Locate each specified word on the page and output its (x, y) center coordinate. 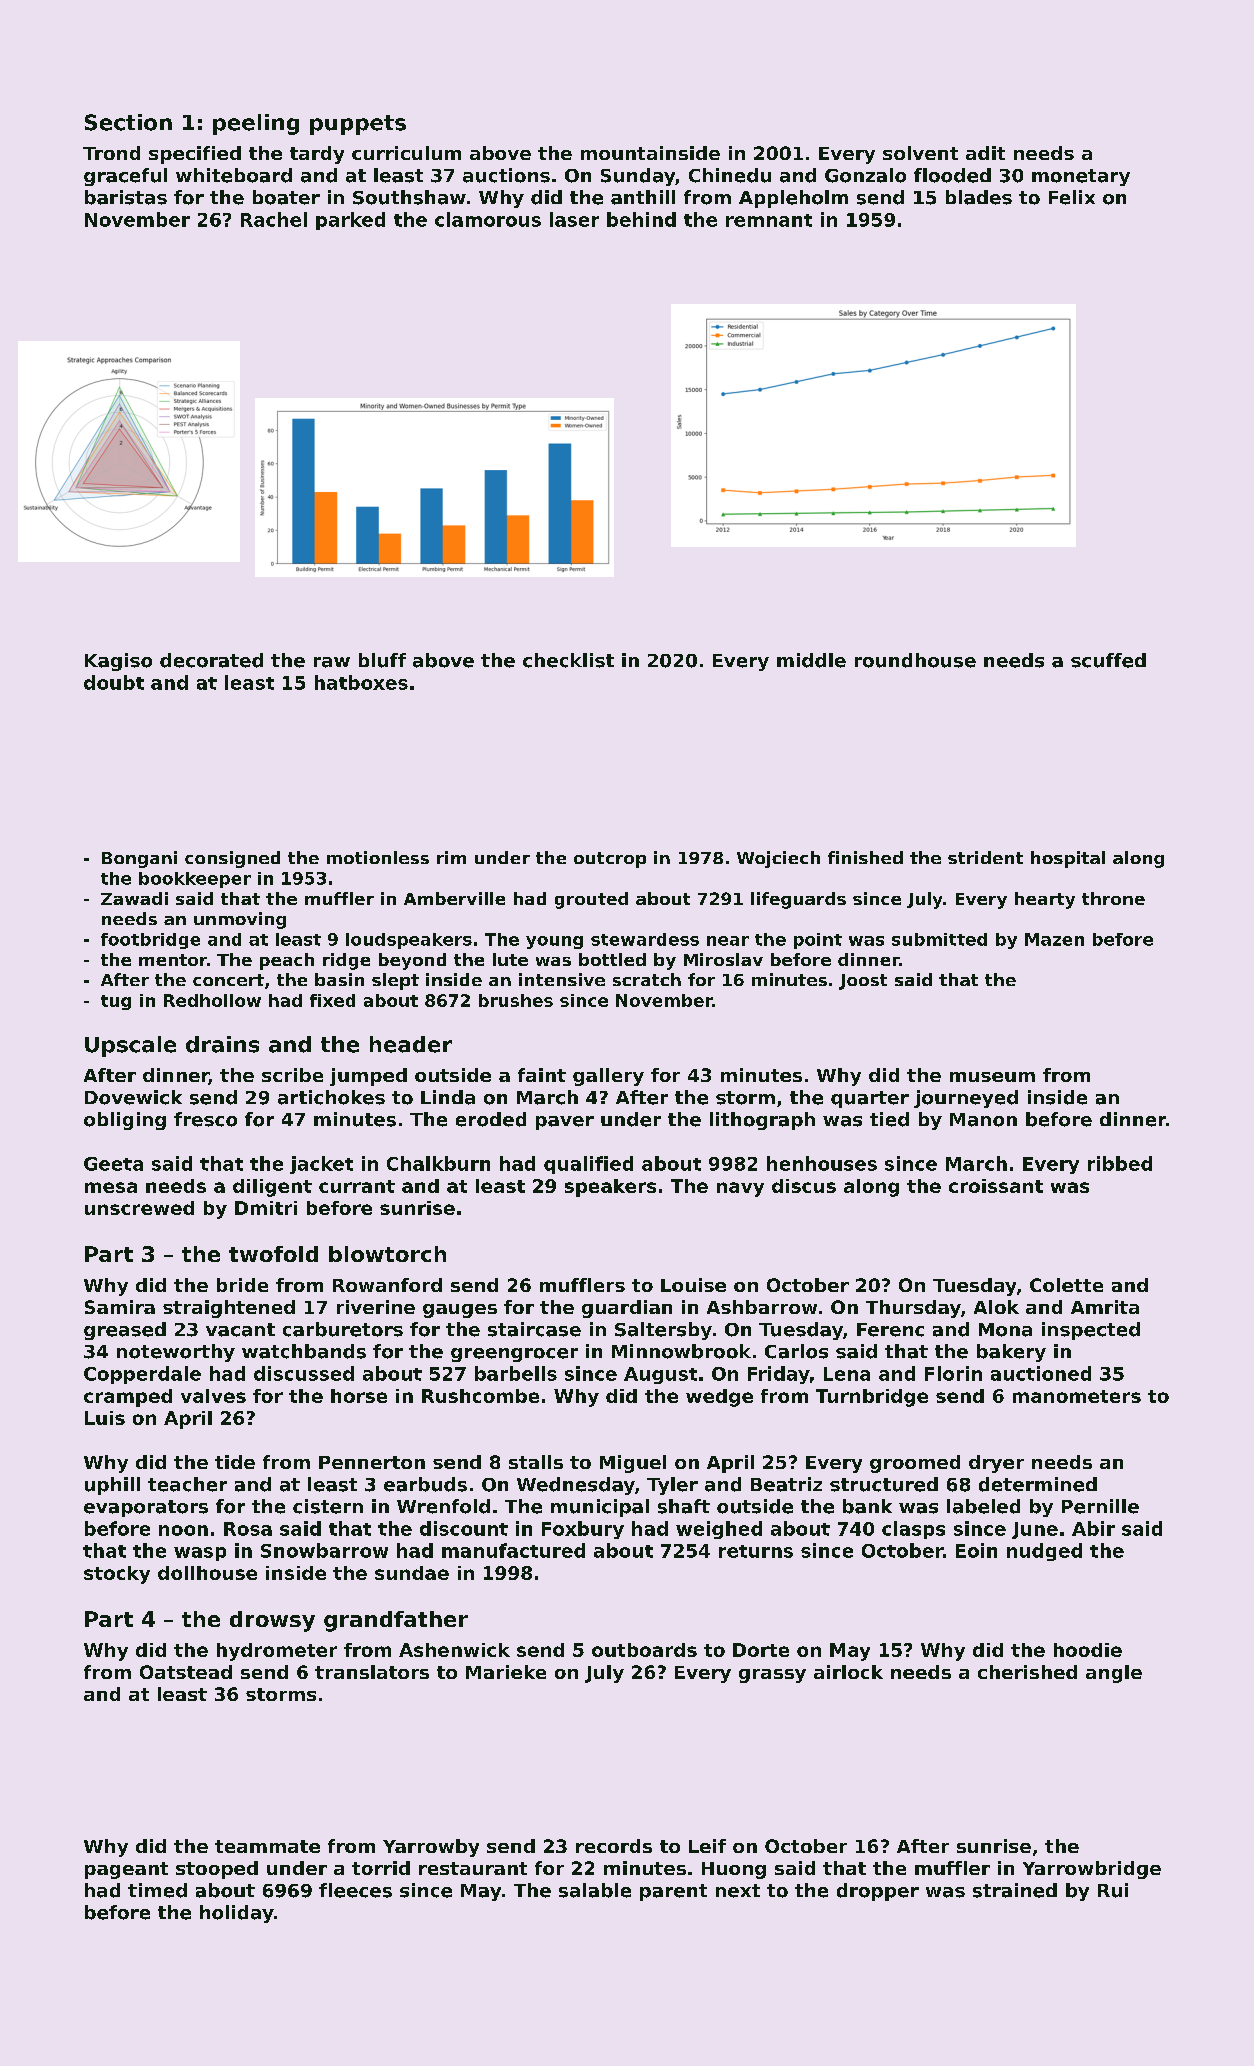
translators (372, 1672)
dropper (878, 1892)
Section (128, 122)
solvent (920, 153)
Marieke (506, 1672)
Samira (120, 1307)
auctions (506, 175)
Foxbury (583, 1530)
